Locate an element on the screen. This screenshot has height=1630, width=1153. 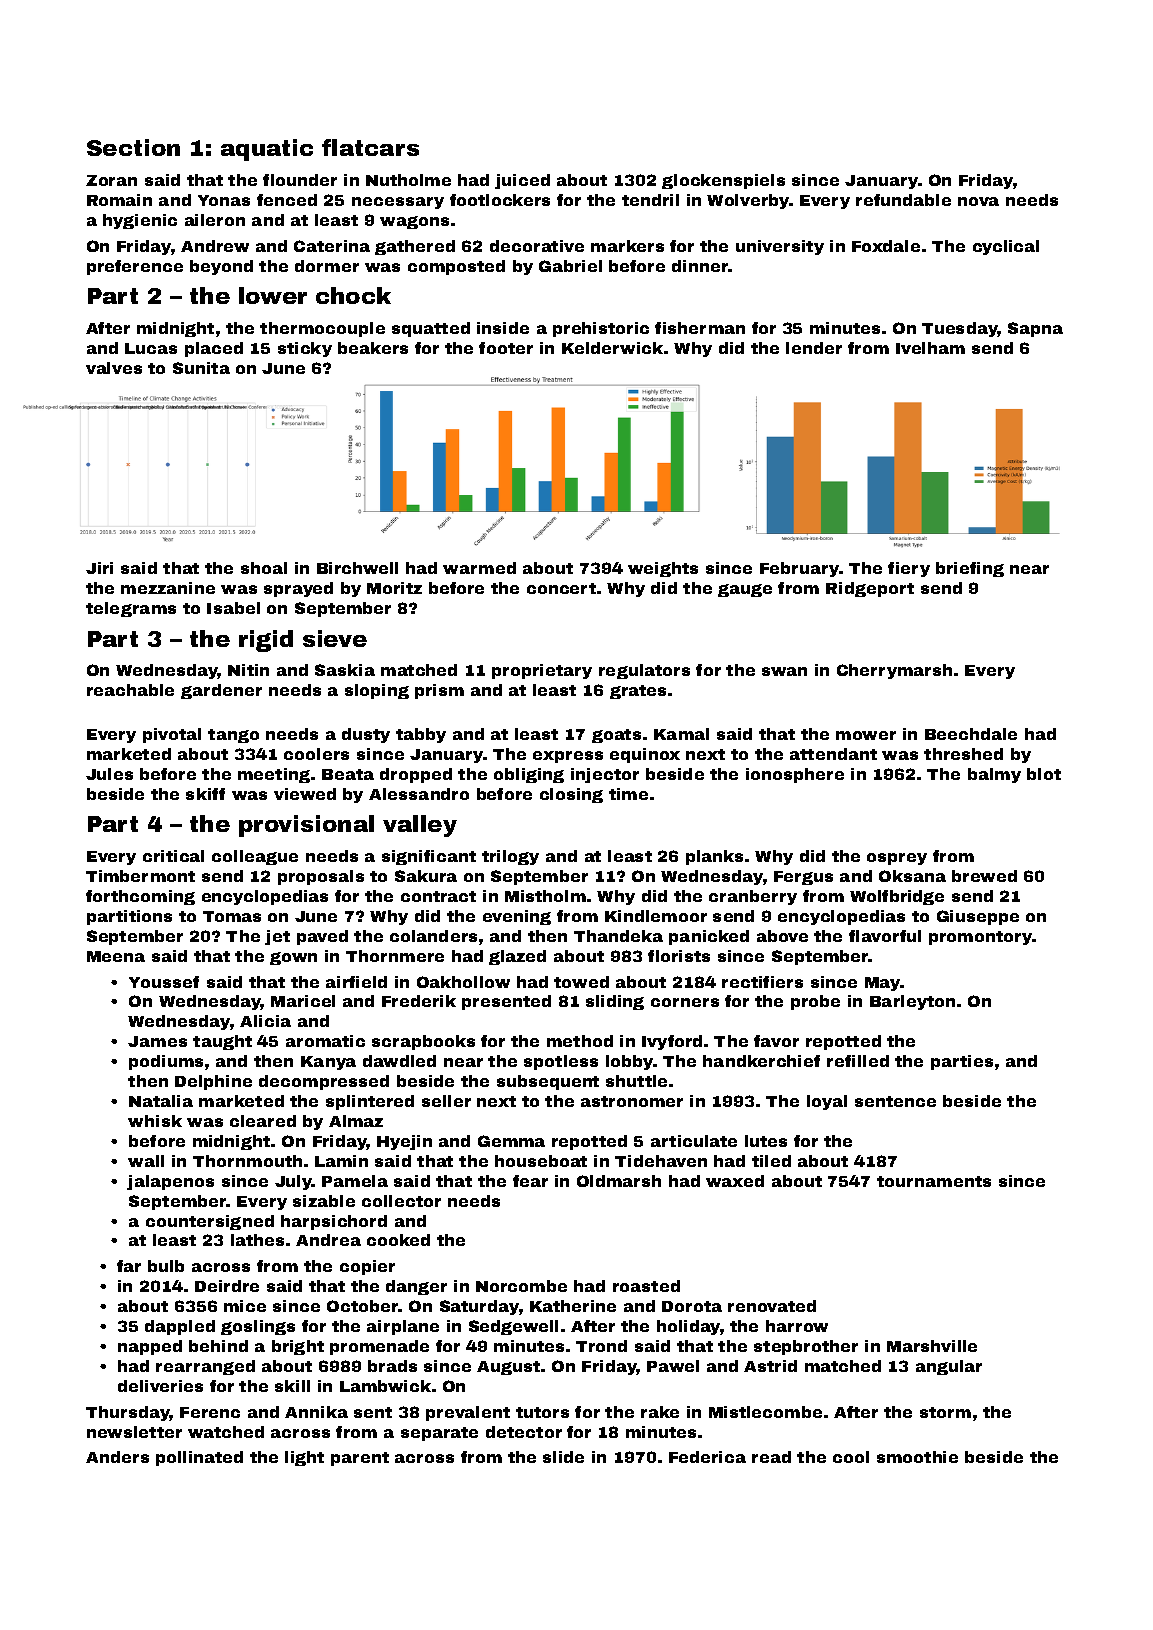
refundable is located at coordinates (903, 200).
